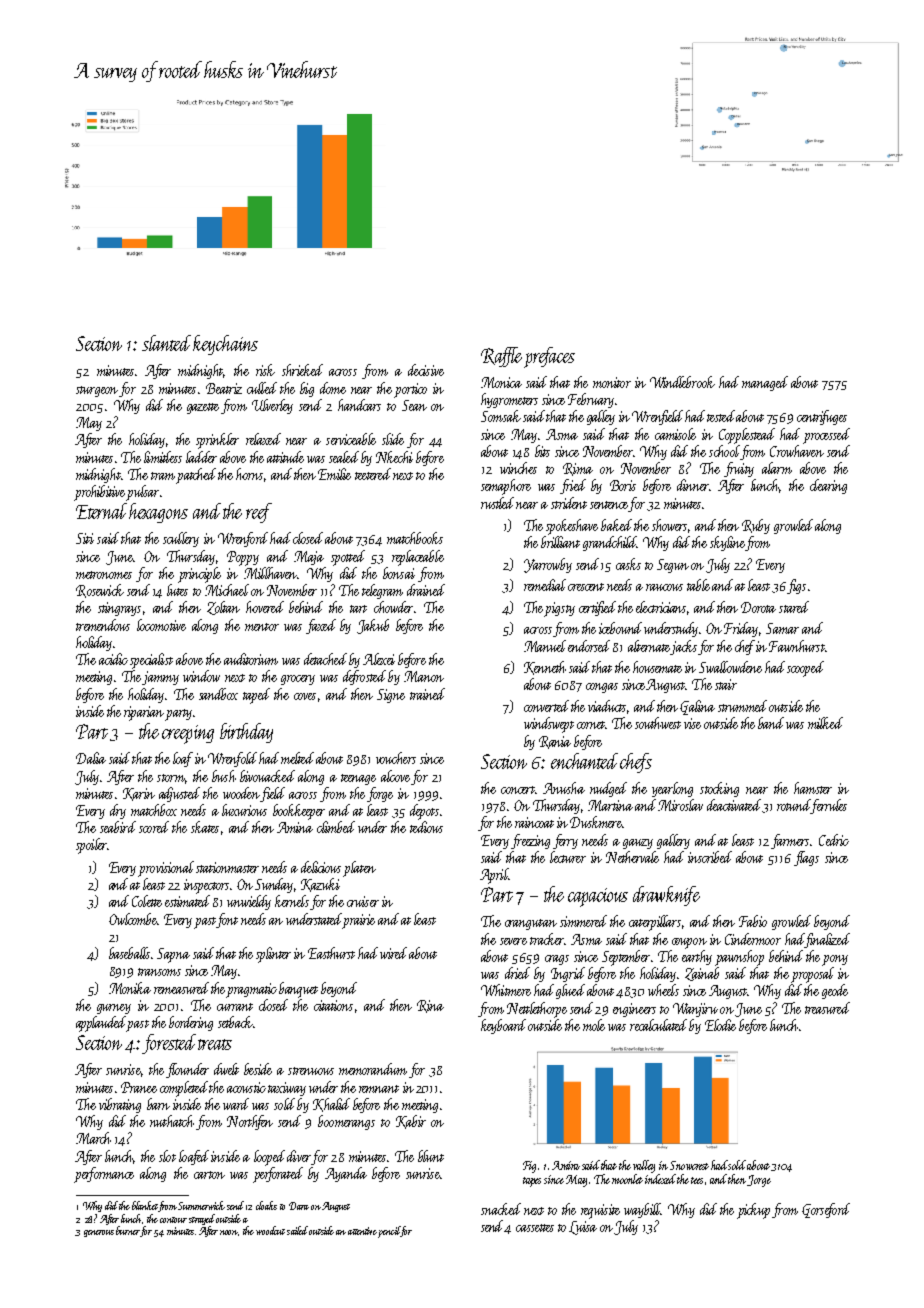 This screenshot has width=924, height=1308. I want to click on Ruby, so click(756, 526).
